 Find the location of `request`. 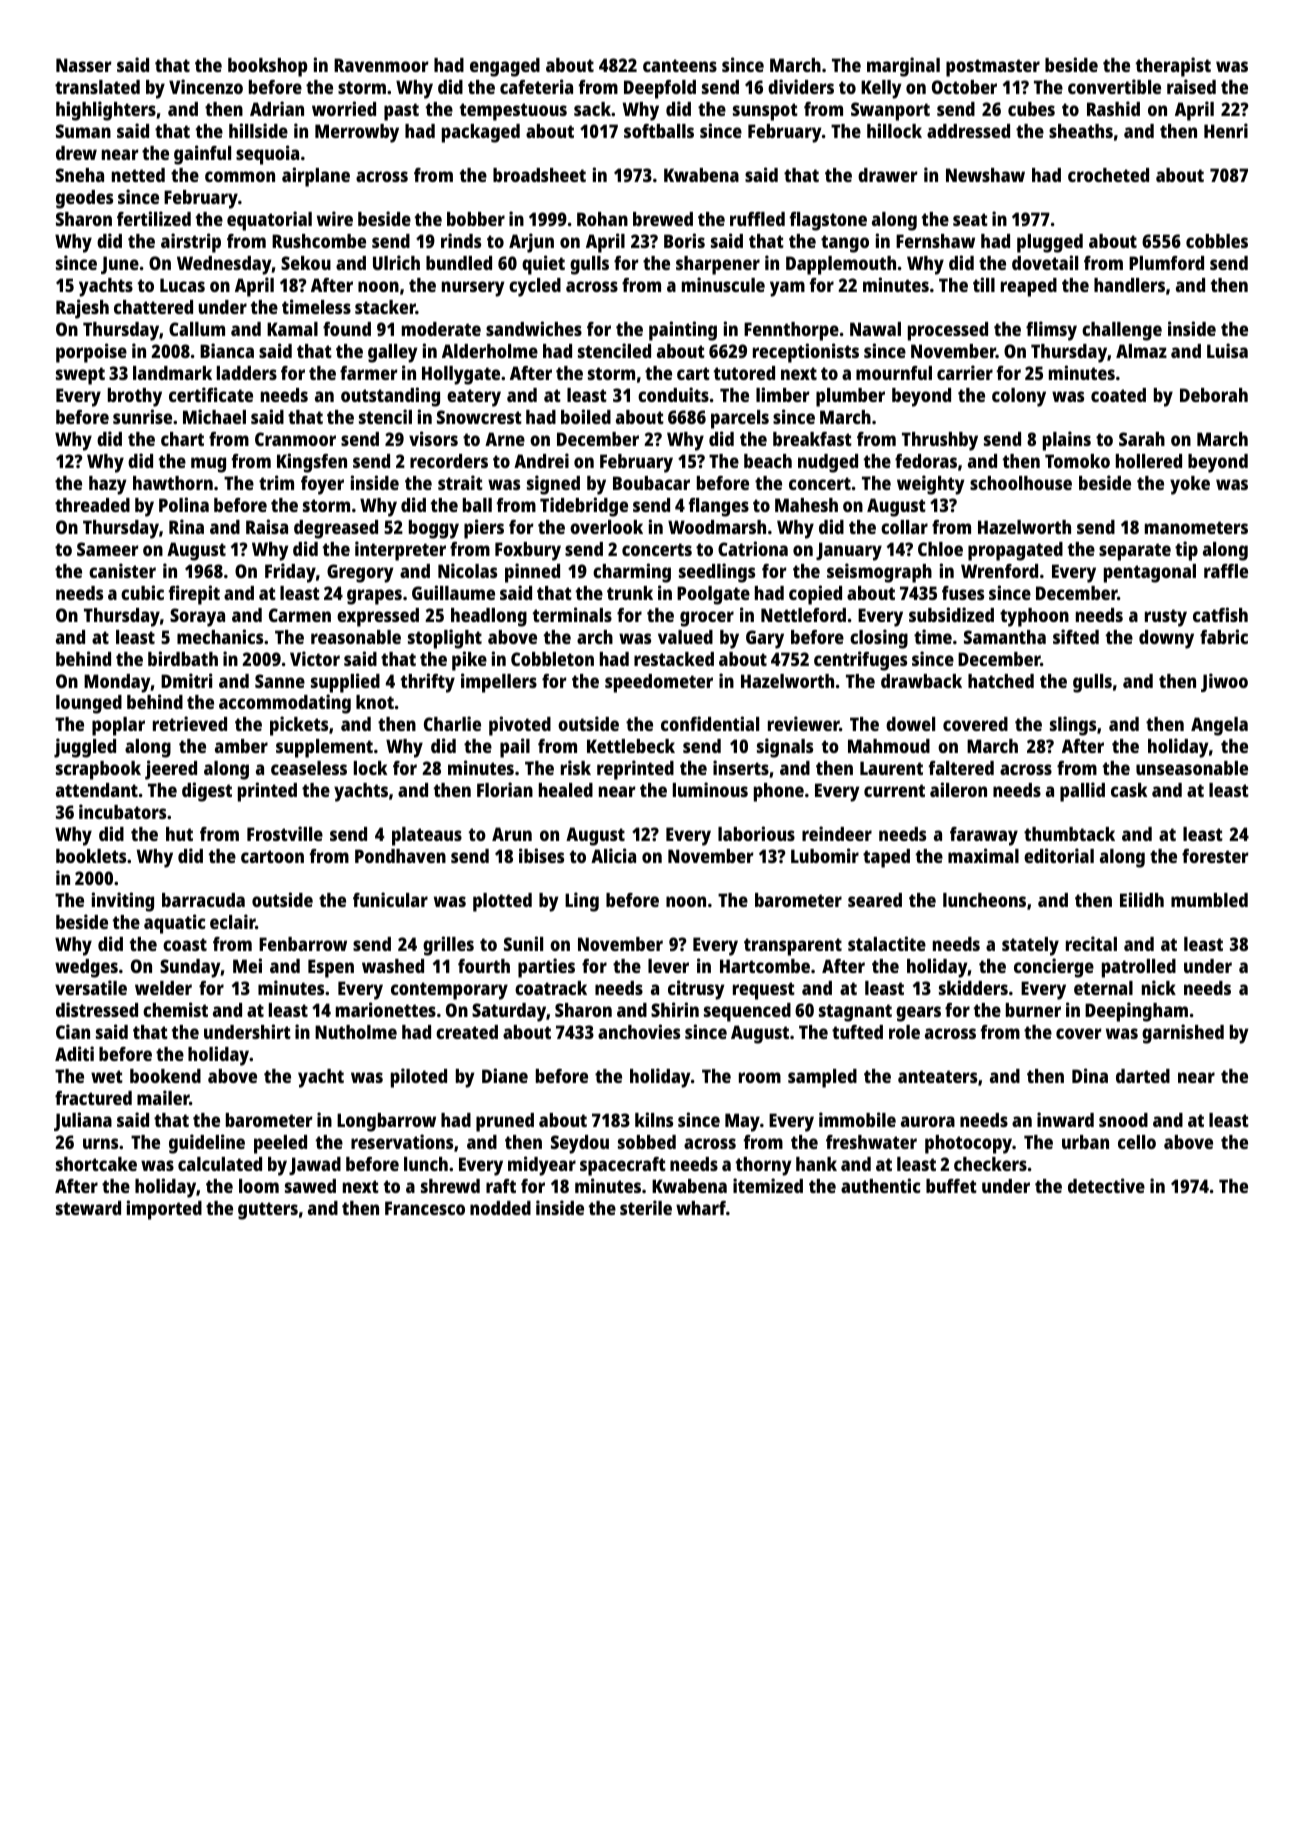

request is located at coordinates (764, 991).
